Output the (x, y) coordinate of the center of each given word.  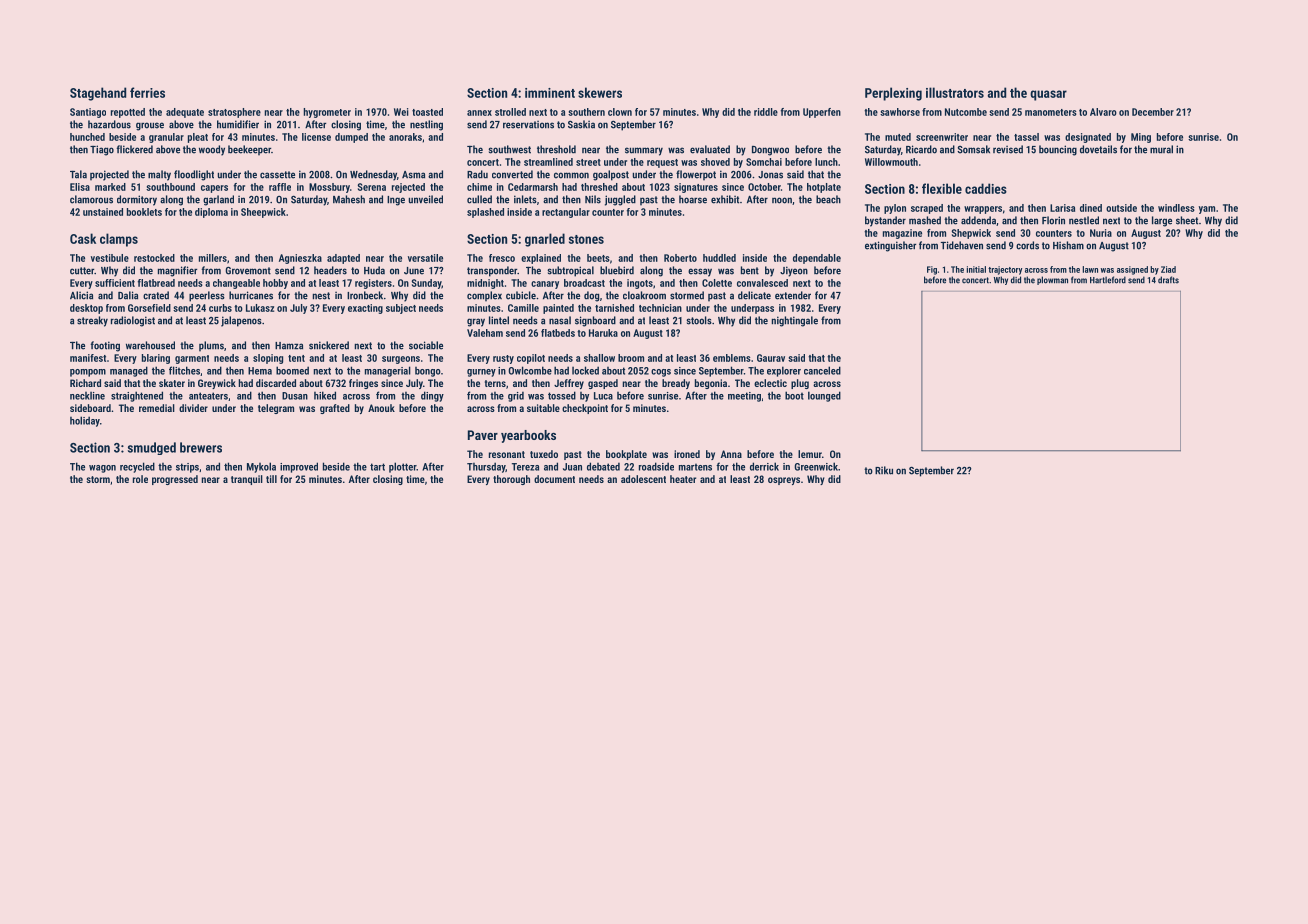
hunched (87, 137)
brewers (201, 447)
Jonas (770, 175)
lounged (824, 396)
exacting (365, 309)
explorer (784, 371)
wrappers (983, 210)
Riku (884, 470)
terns (495, 383)
